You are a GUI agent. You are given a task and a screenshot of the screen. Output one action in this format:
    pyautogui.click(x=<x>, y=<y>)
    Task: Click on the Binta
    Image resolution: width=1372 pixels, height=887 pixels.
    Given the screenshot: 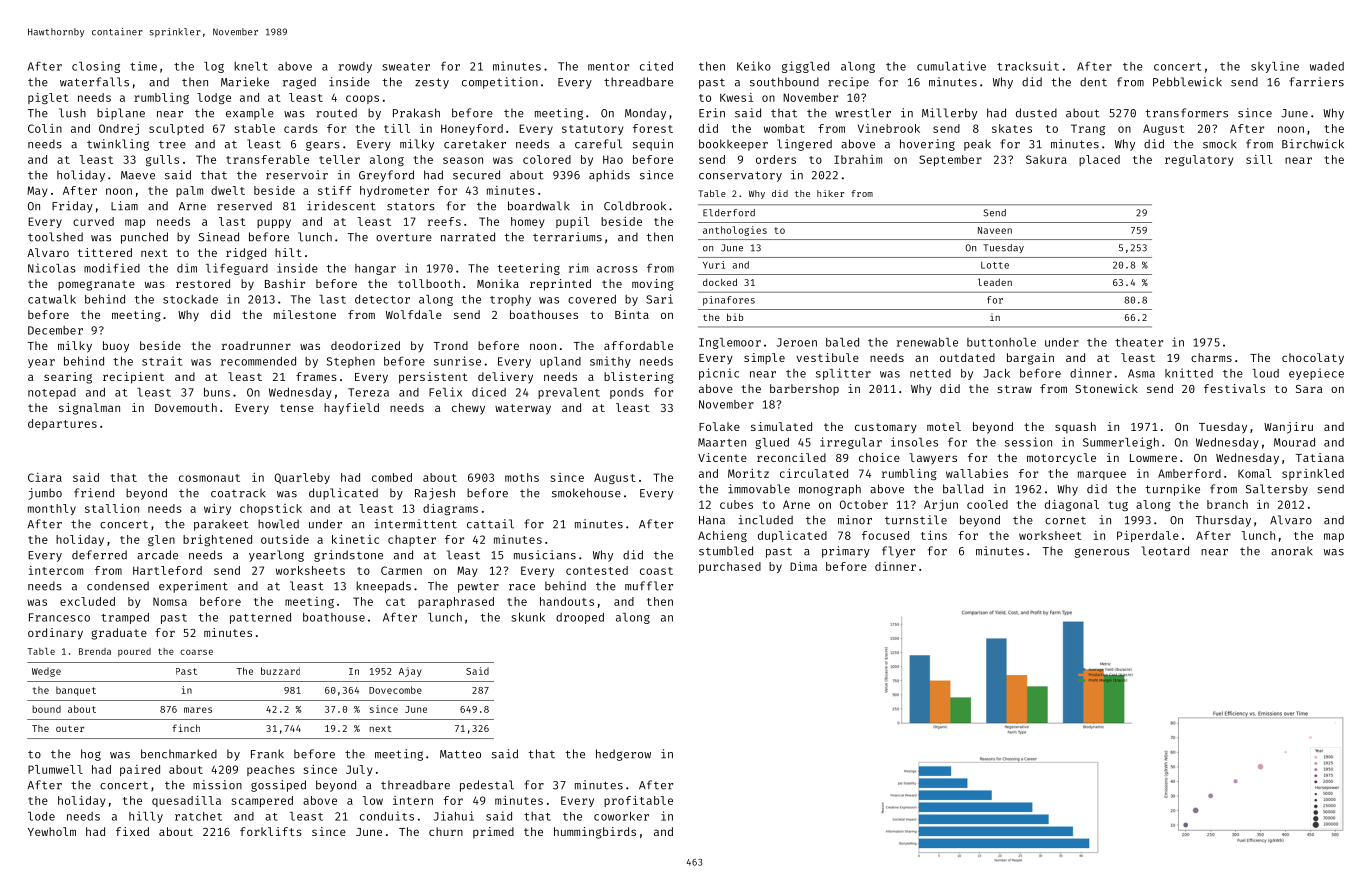 What is the action you would take?
    pyautogui.click(x=632, y=314)
